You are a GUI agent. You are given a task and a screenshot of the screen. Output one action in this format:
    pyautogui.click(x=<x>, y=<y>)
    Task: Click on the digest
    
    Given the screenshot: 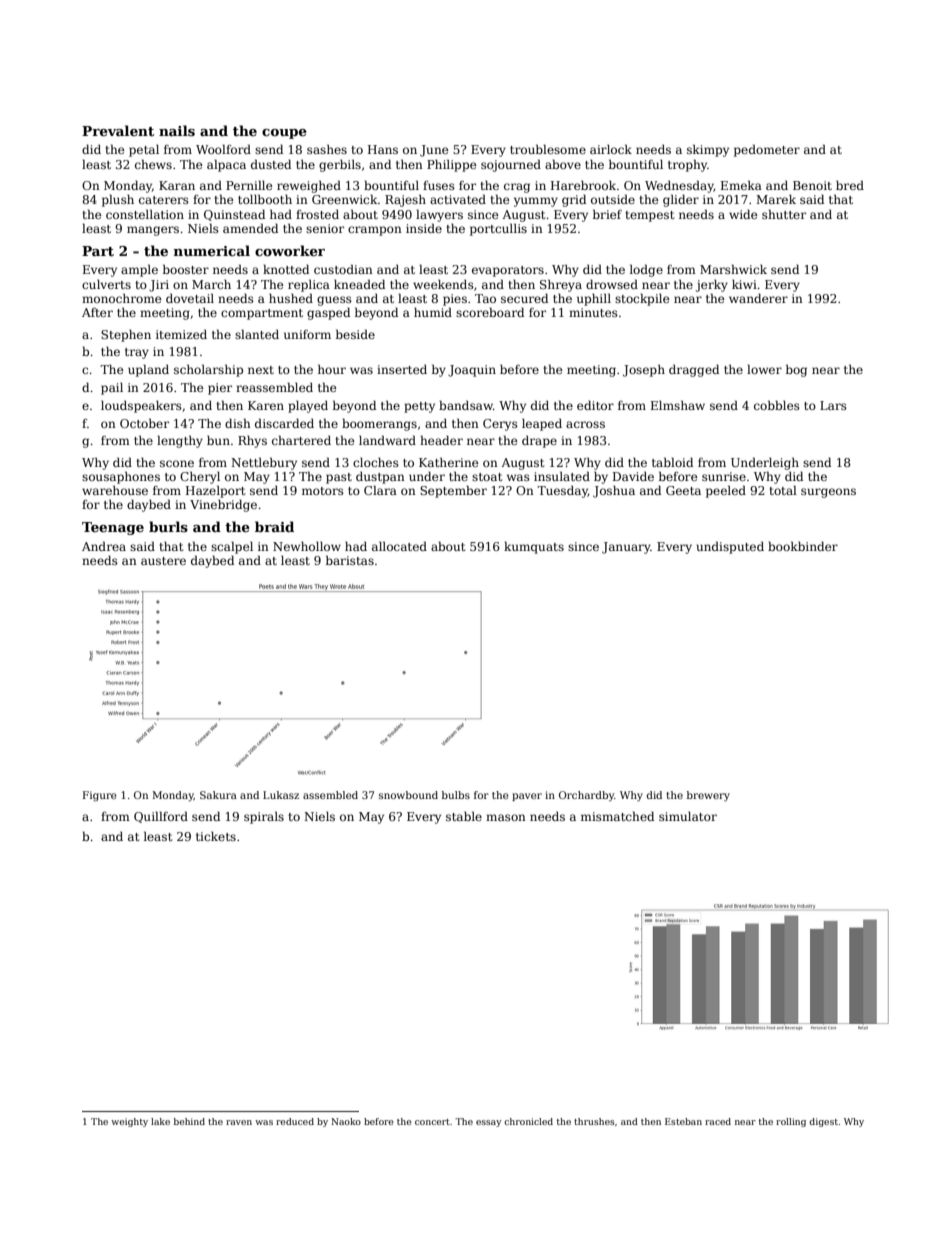 What is the action you would take?
    pyautogui.click(x=823, y=1122)
